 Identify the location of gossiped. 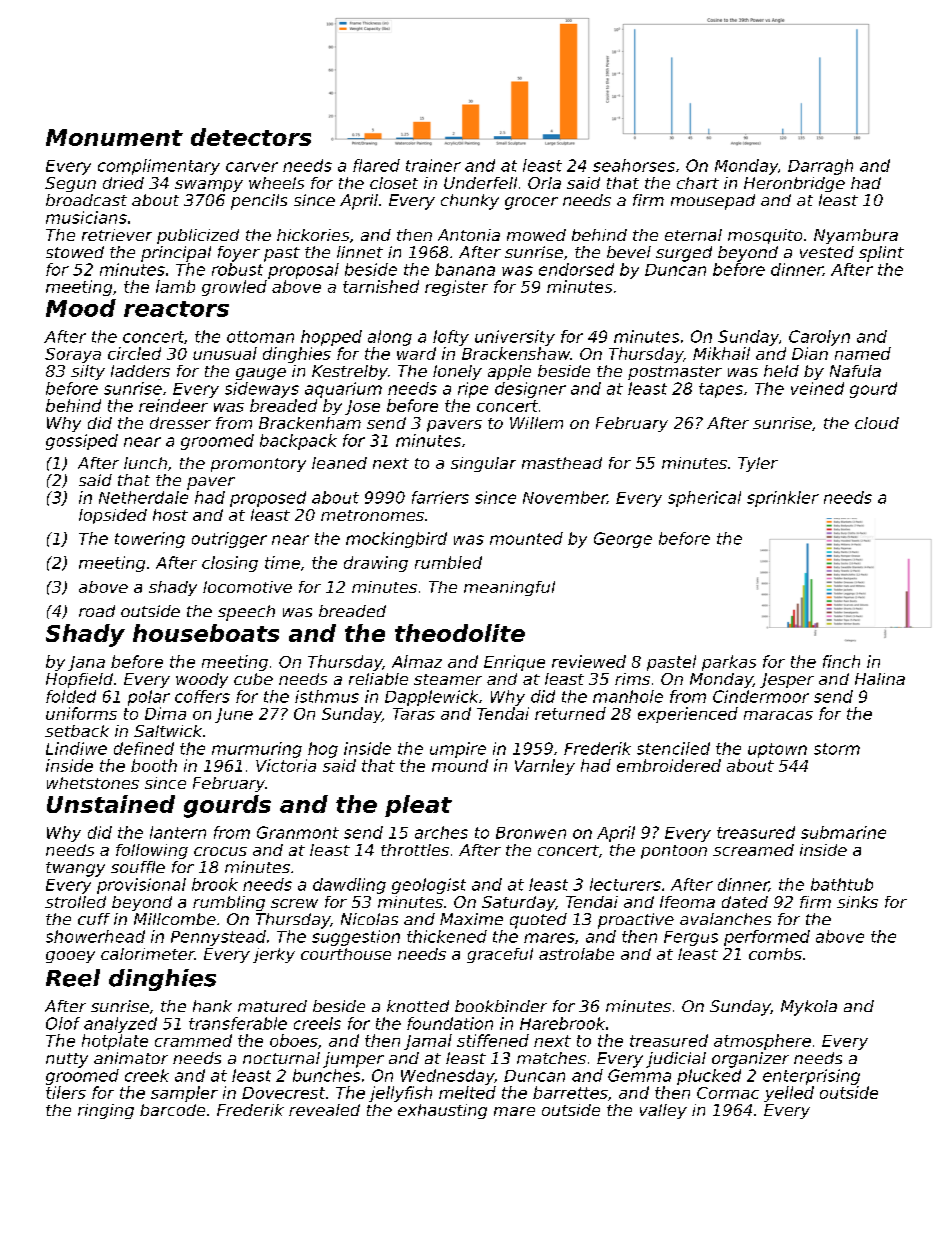
(82, 442).
